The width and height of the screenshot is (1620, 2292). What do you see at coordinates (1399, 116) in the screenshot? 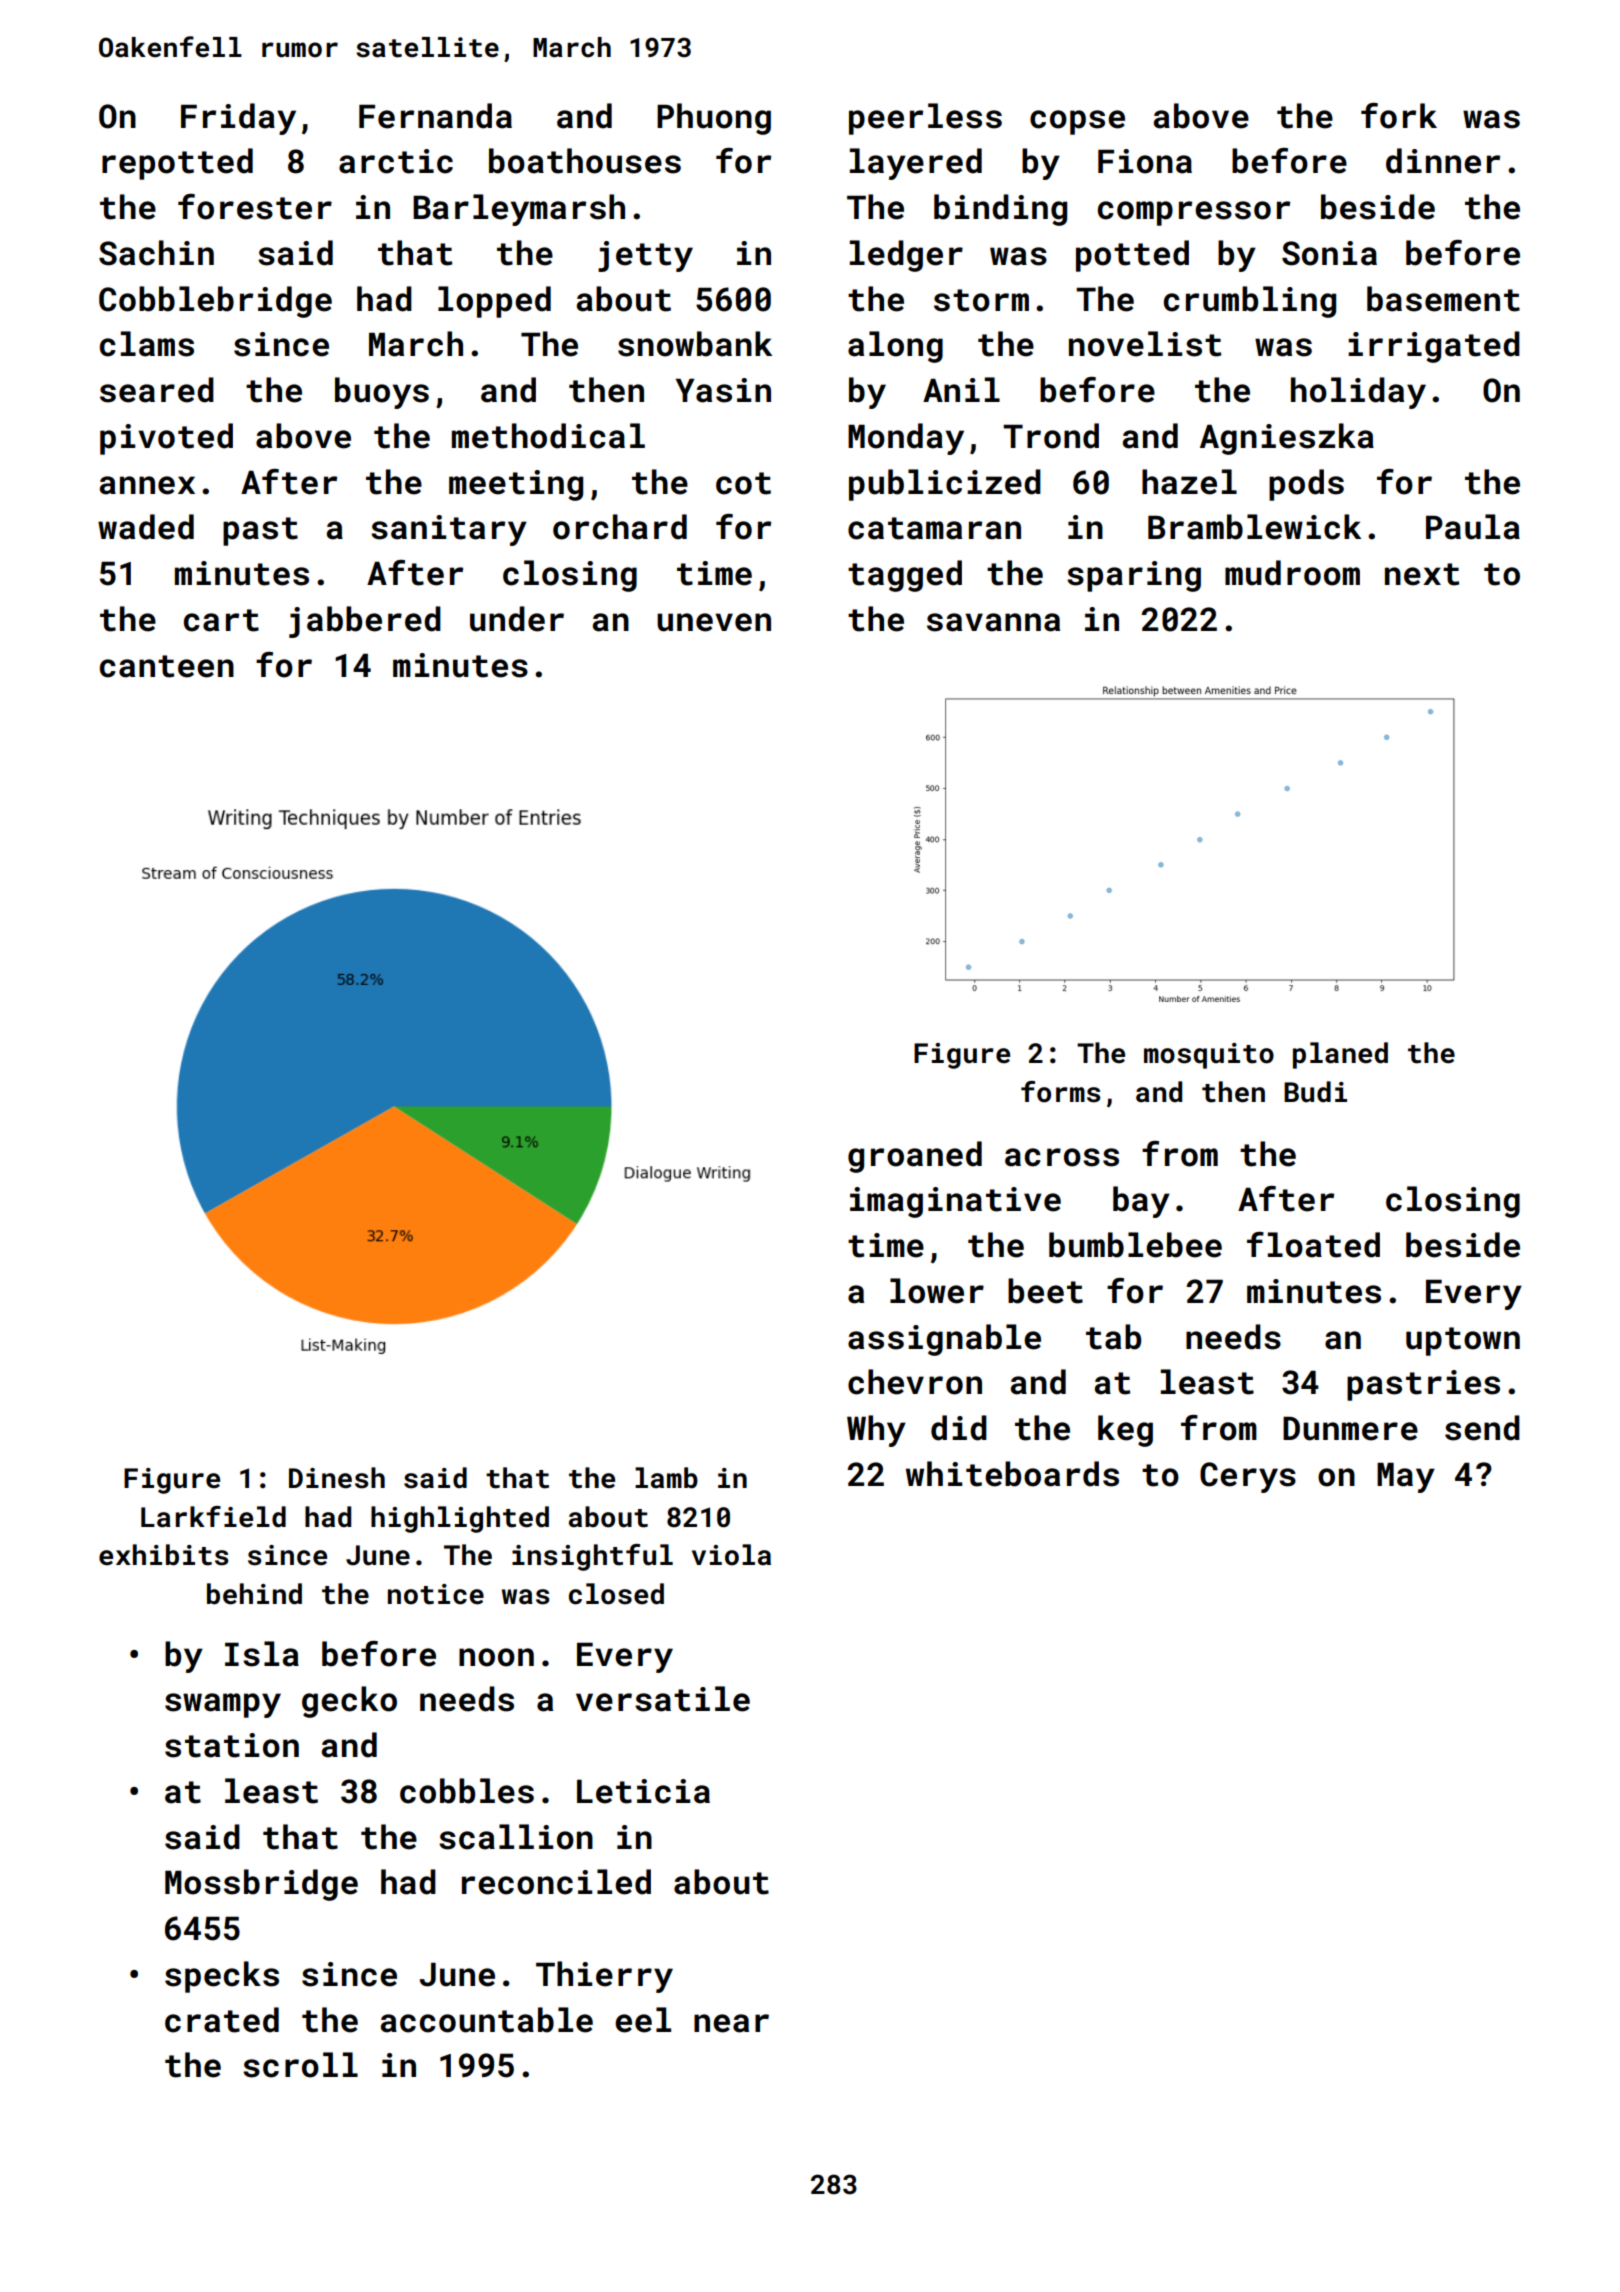
I see `fork` at bounding box center [1399, 116].
